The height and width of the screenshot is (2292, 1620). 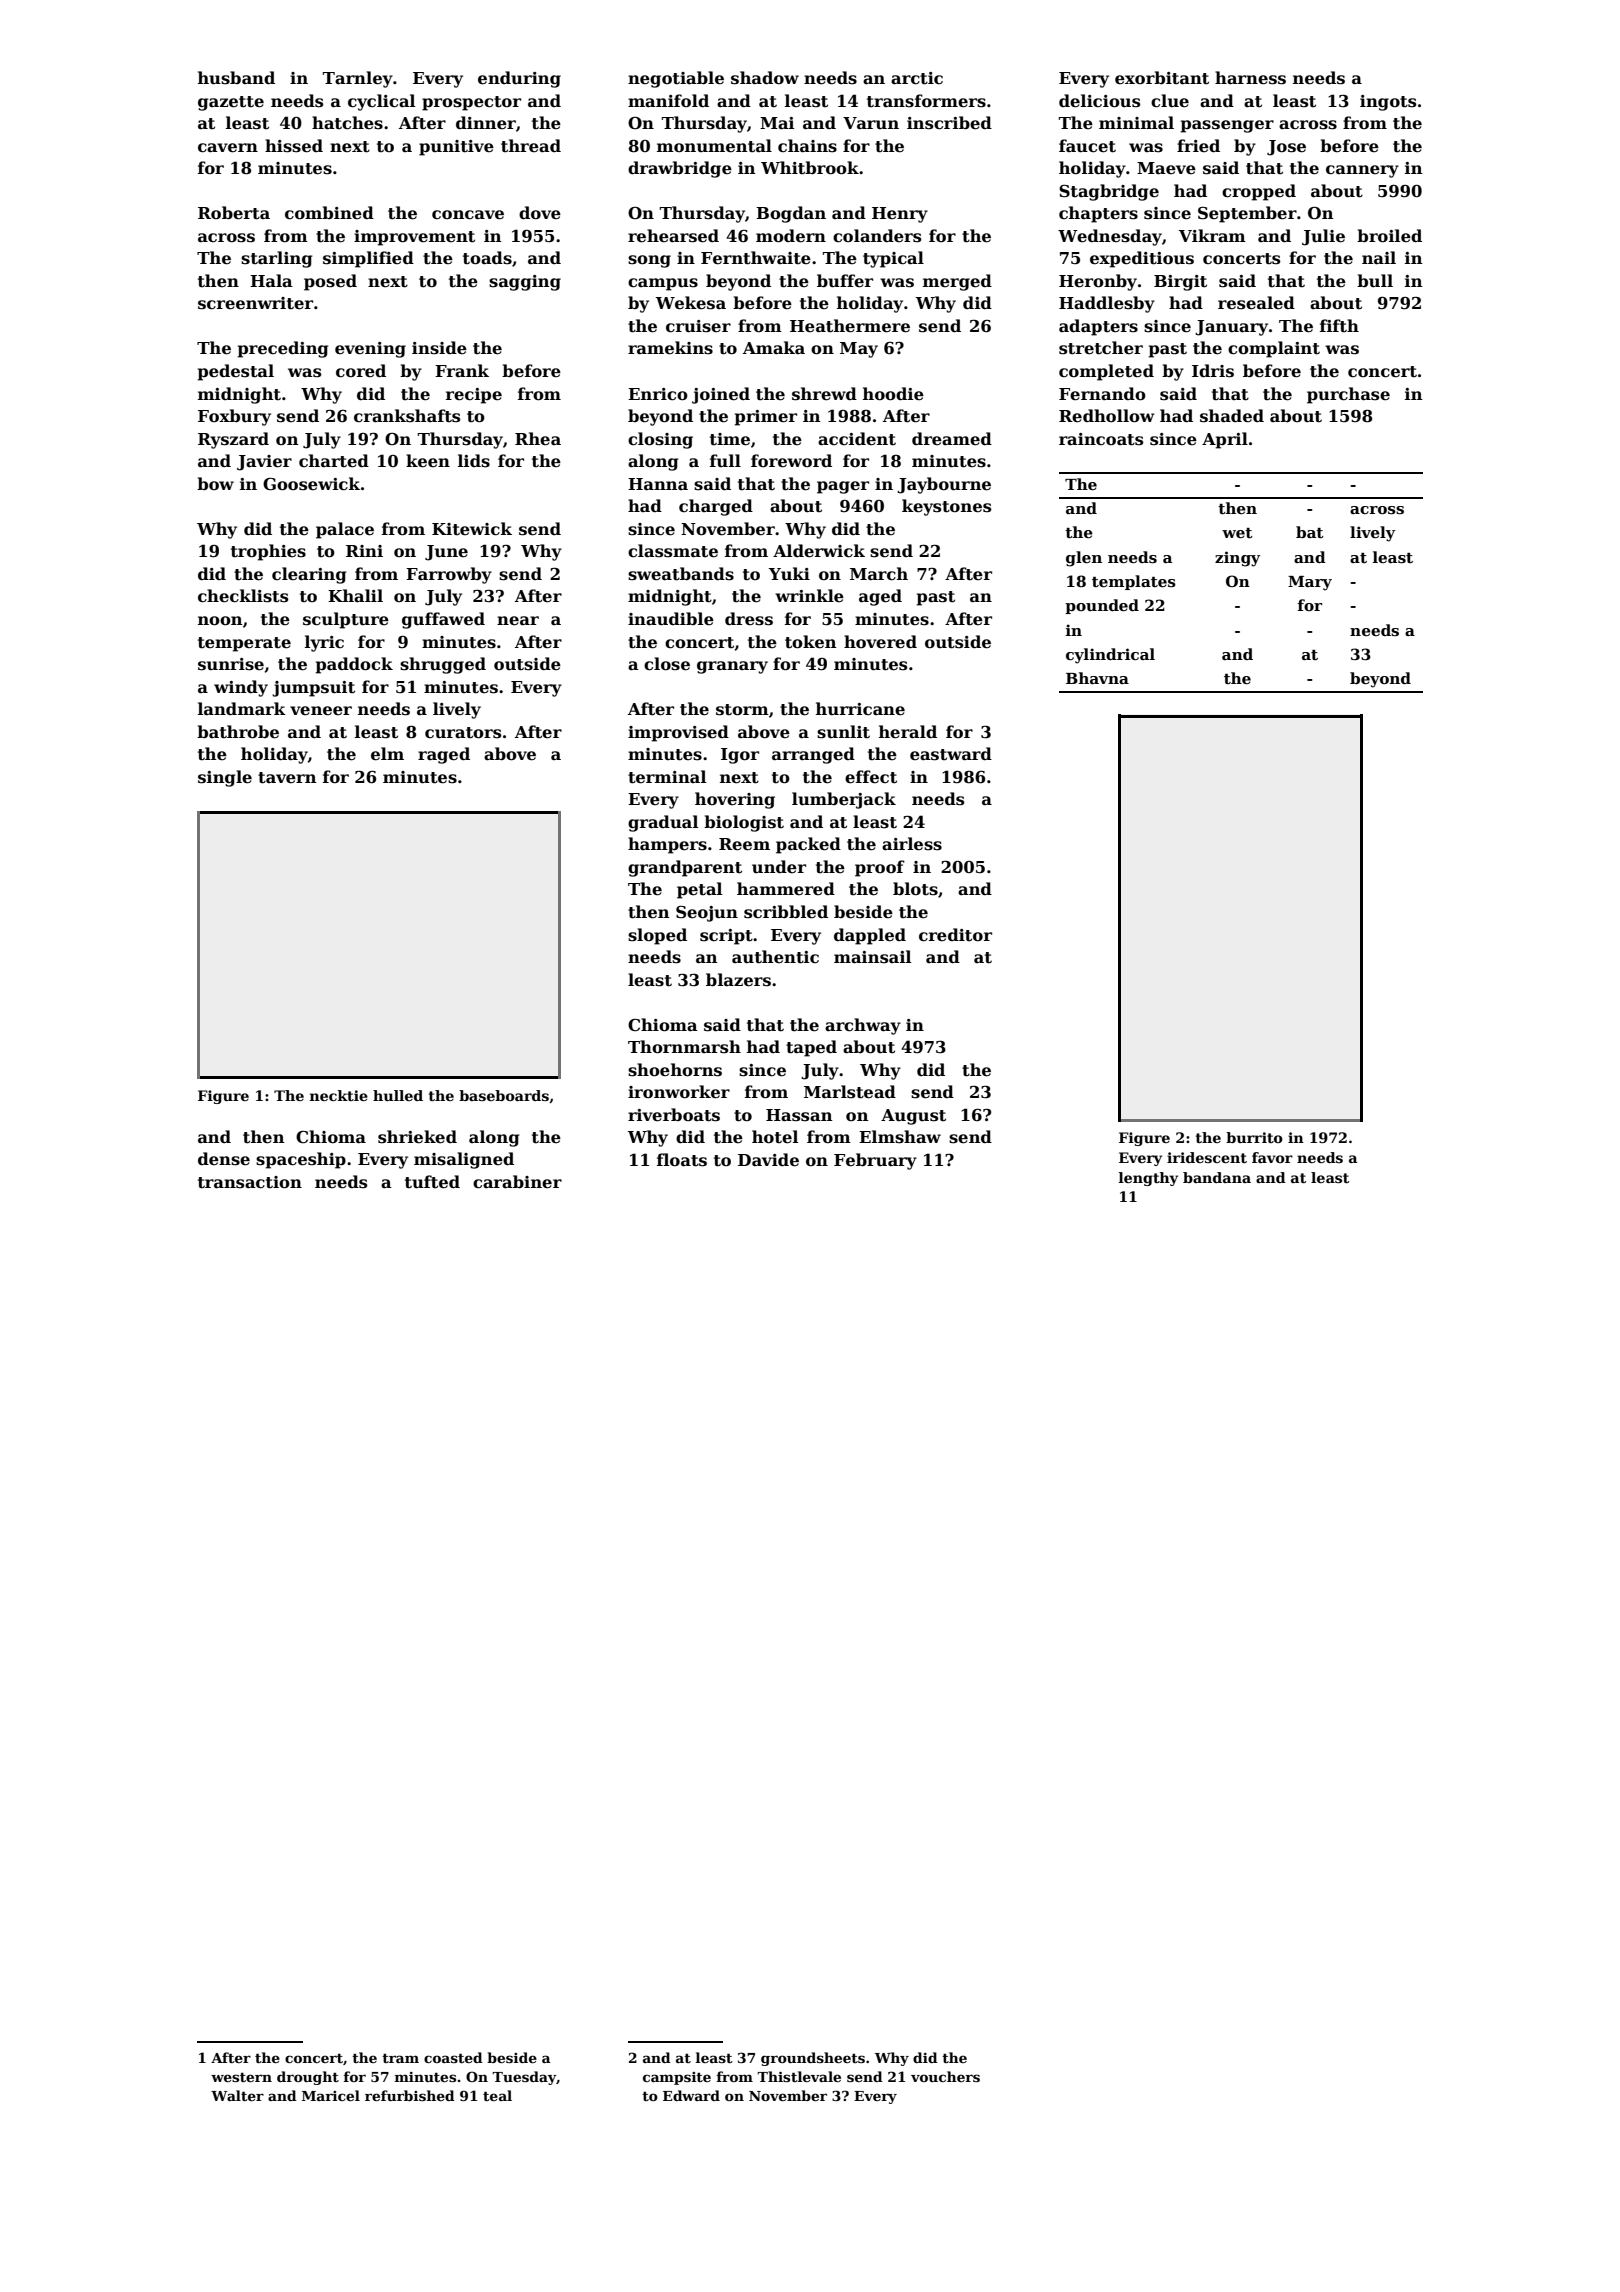 I want to click on Bhavna, so click(x=1097, y=678).
